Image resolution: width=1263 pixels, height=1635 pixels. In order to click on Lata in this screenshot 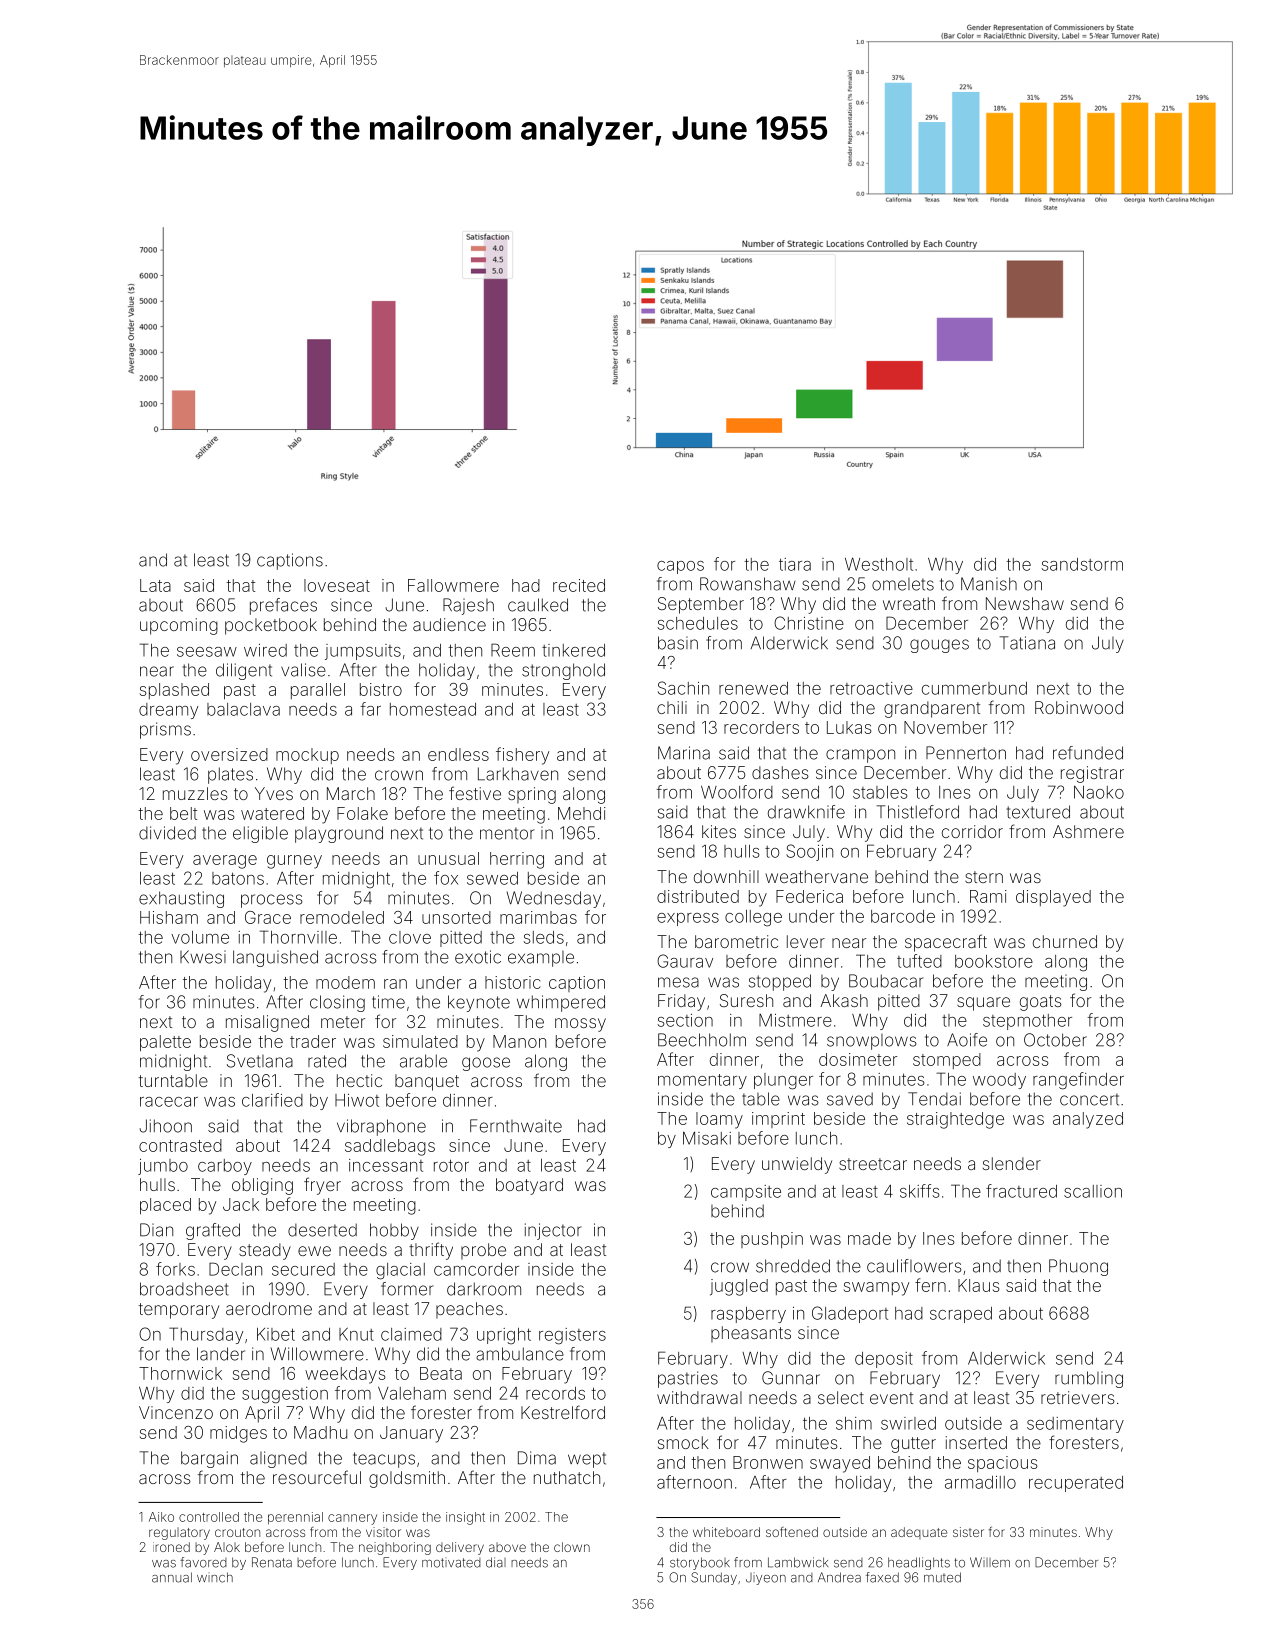, I will do `click(155, 585)`.
